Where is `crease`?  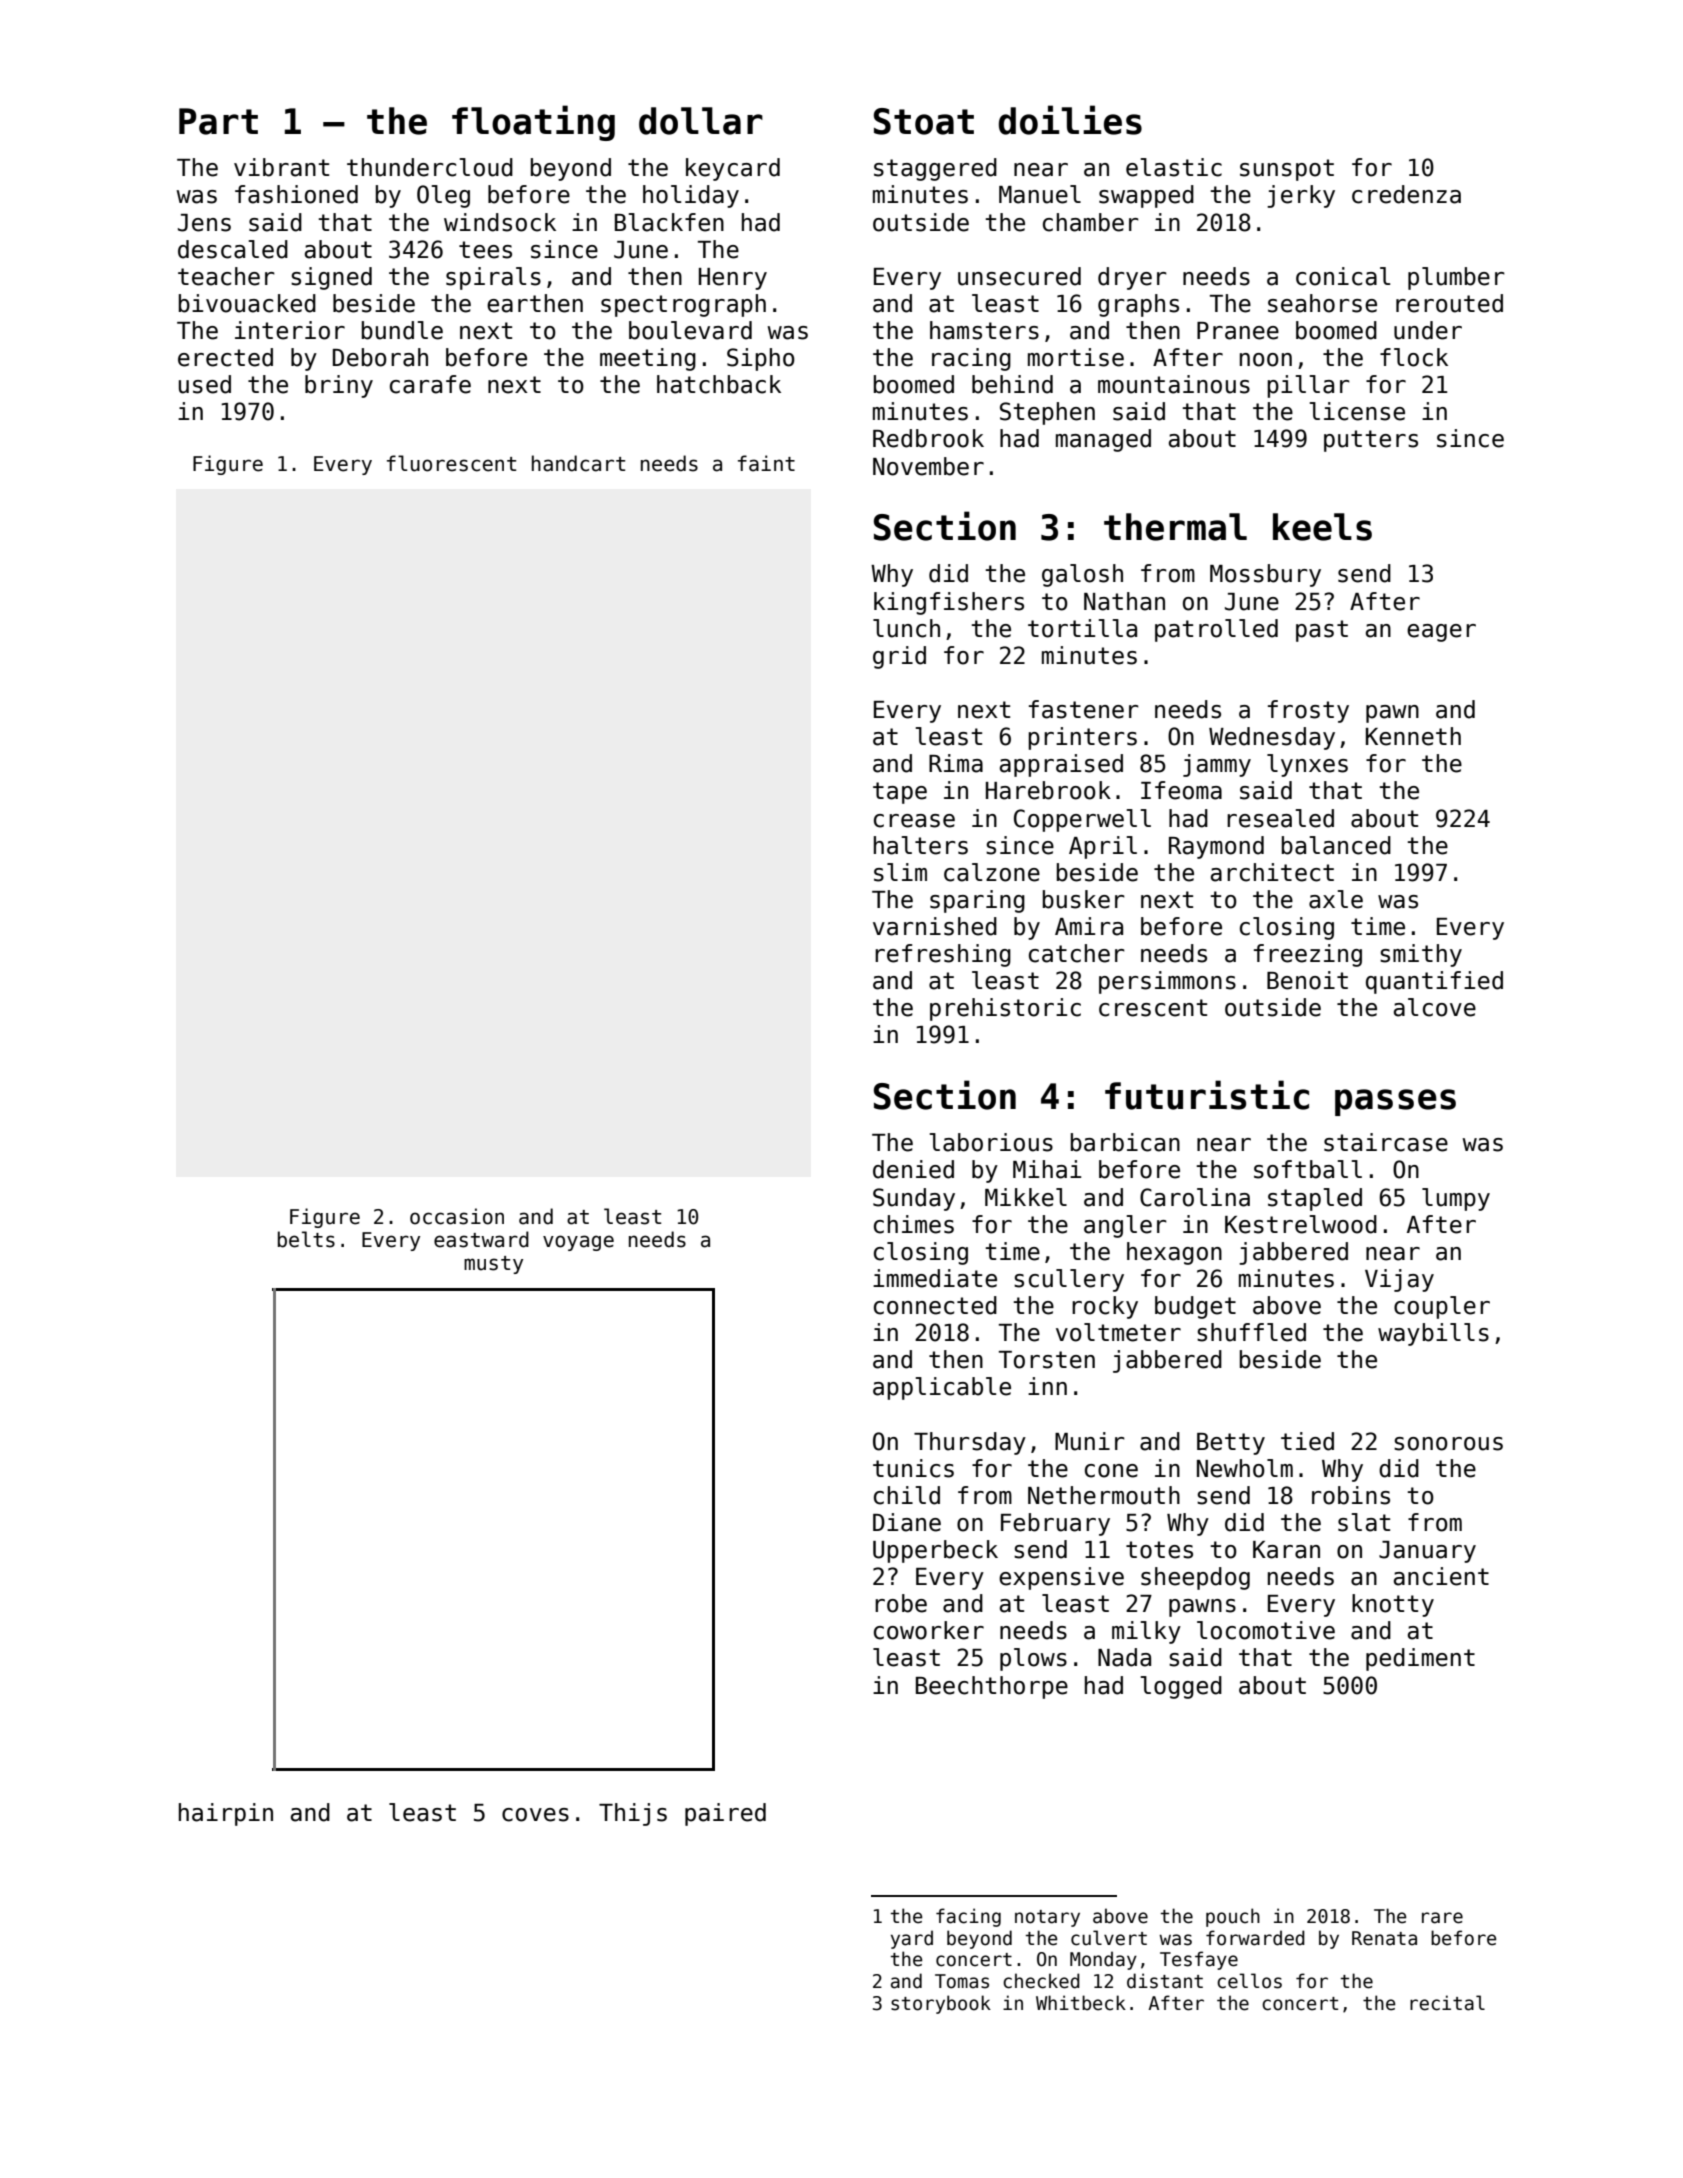
crease is located at coordinates (914, 821).
